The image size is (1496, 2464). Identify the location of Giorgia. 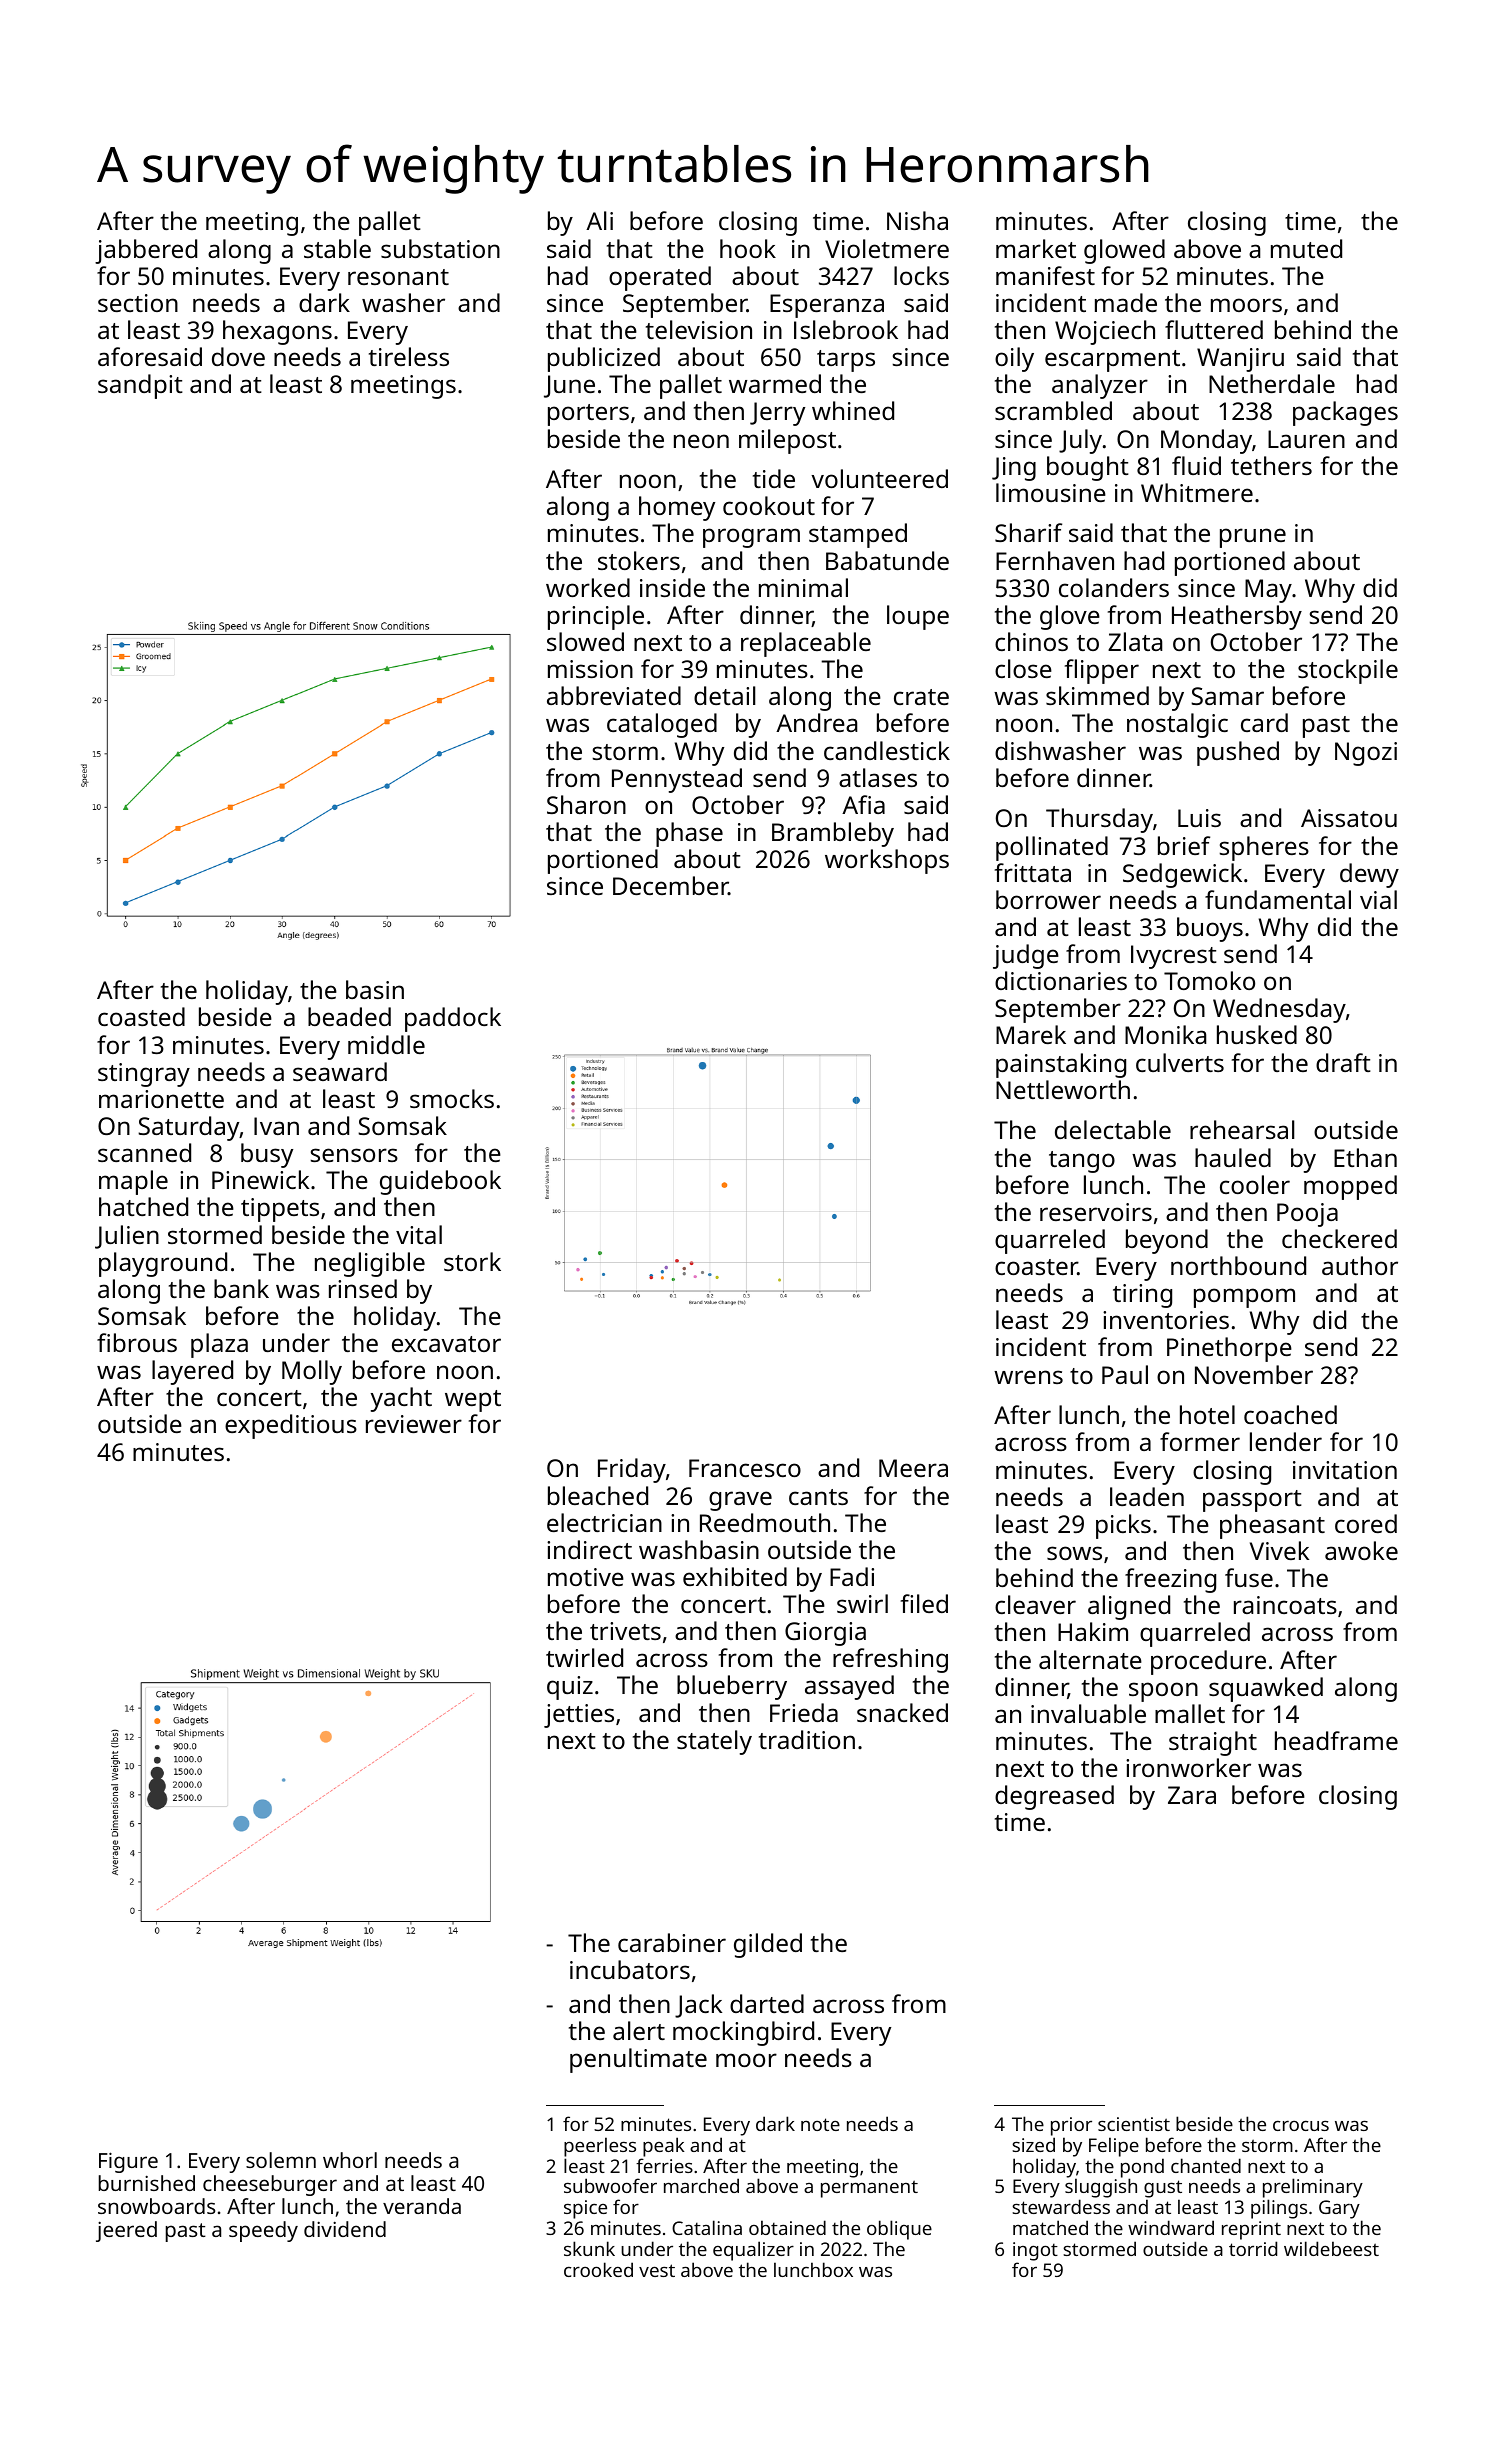
(825, 1634).
